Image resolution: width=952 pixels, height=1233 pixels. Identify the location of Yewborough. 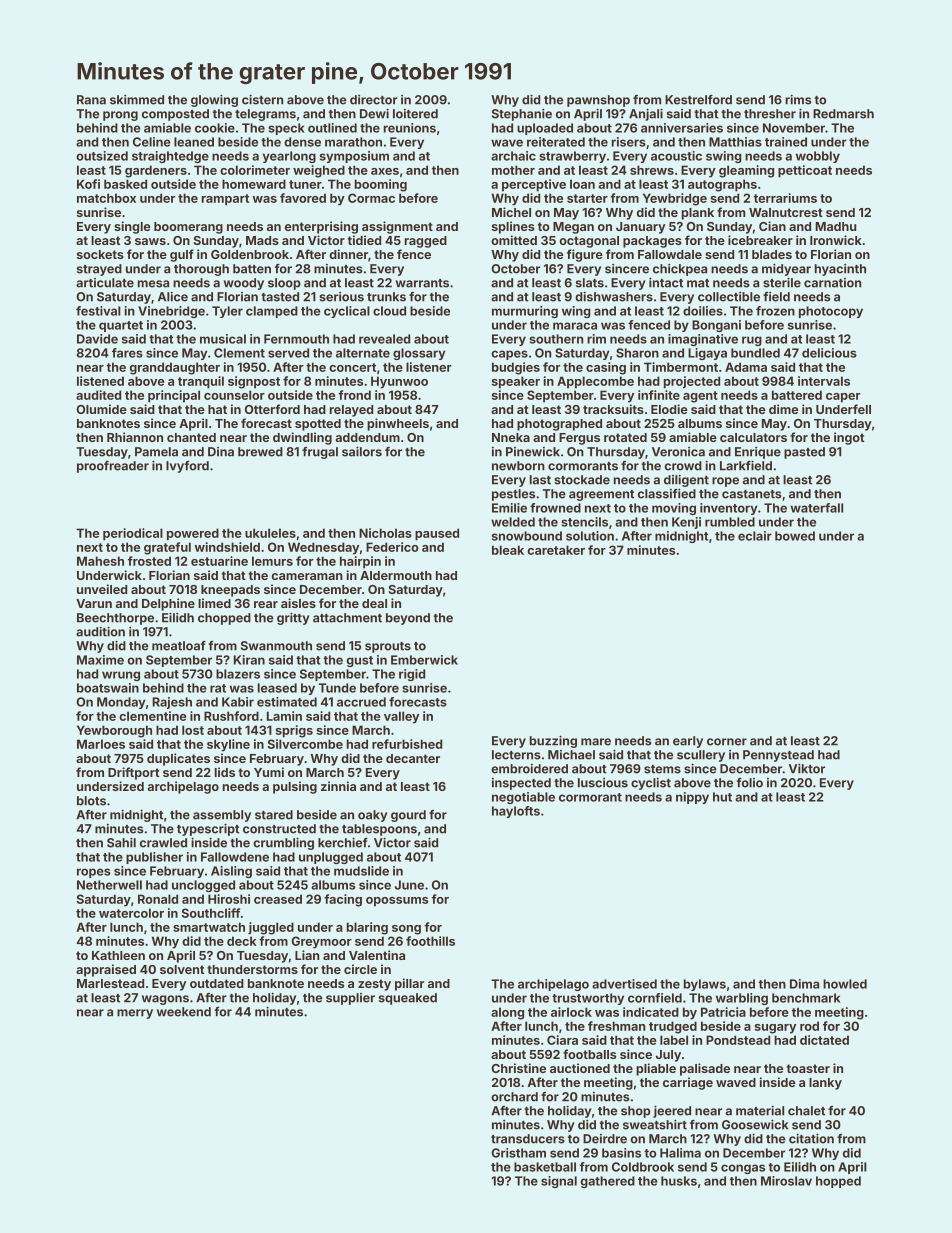
(114, 731).
